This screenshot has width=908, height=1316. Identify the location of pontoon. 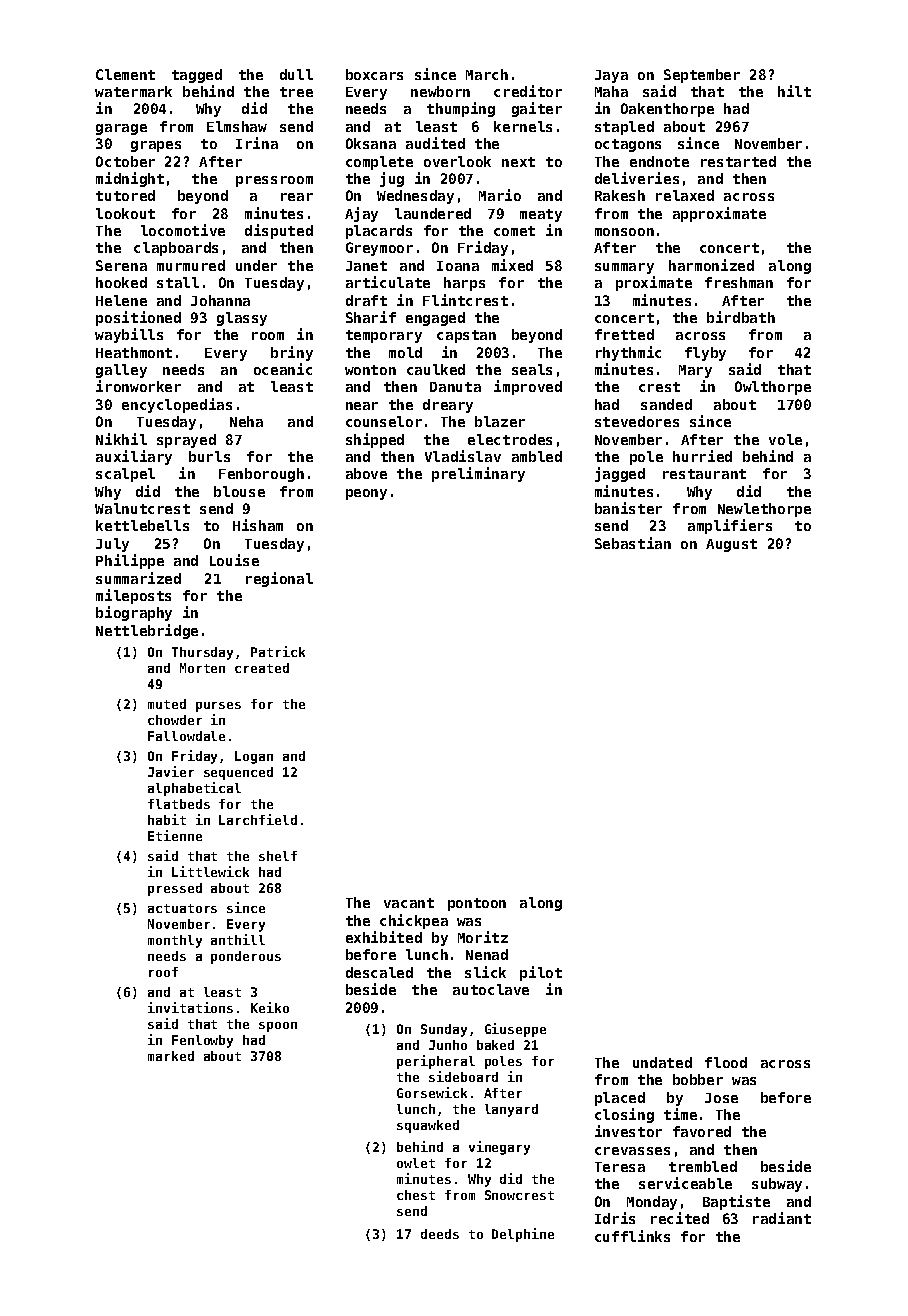
(477, 904).
